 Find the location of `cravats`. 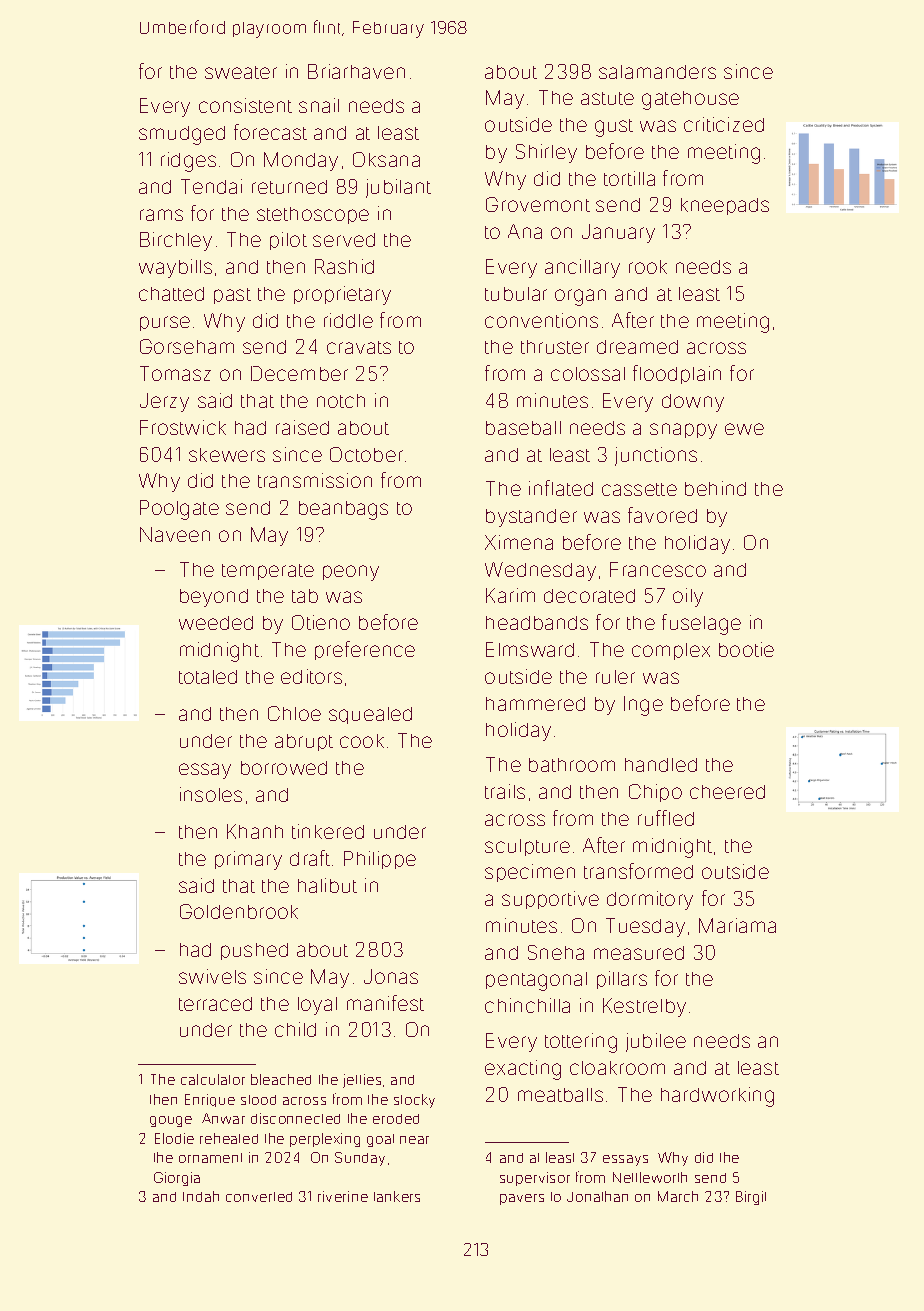

cravats is located at coordinates (359, 347).
